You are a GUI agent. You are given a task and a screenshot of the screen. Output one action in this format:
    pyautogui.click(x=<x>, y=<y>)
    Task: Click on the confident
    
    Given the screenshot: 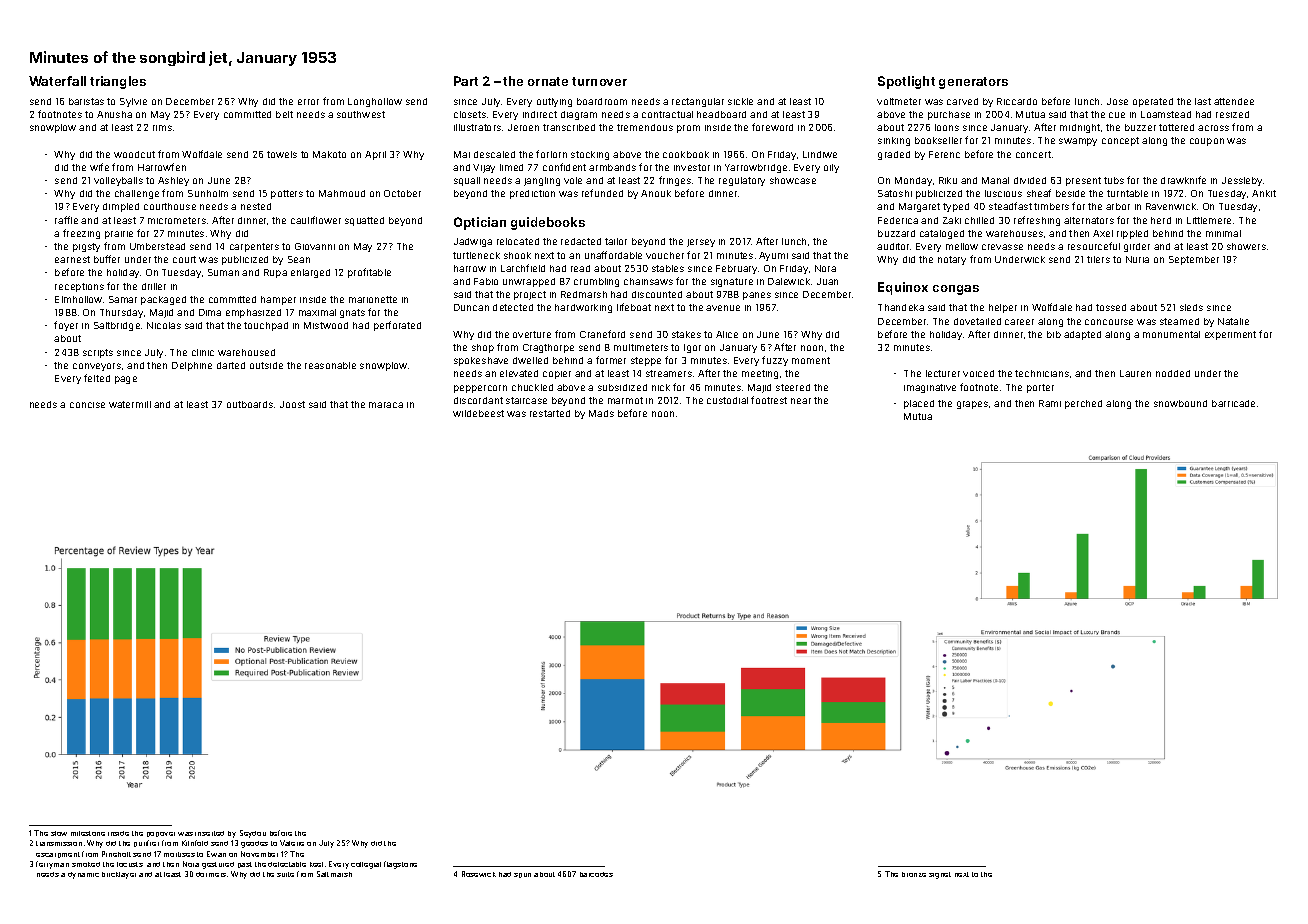 What is the action you would take?
    pyautogui.click(x=564, y=167)
